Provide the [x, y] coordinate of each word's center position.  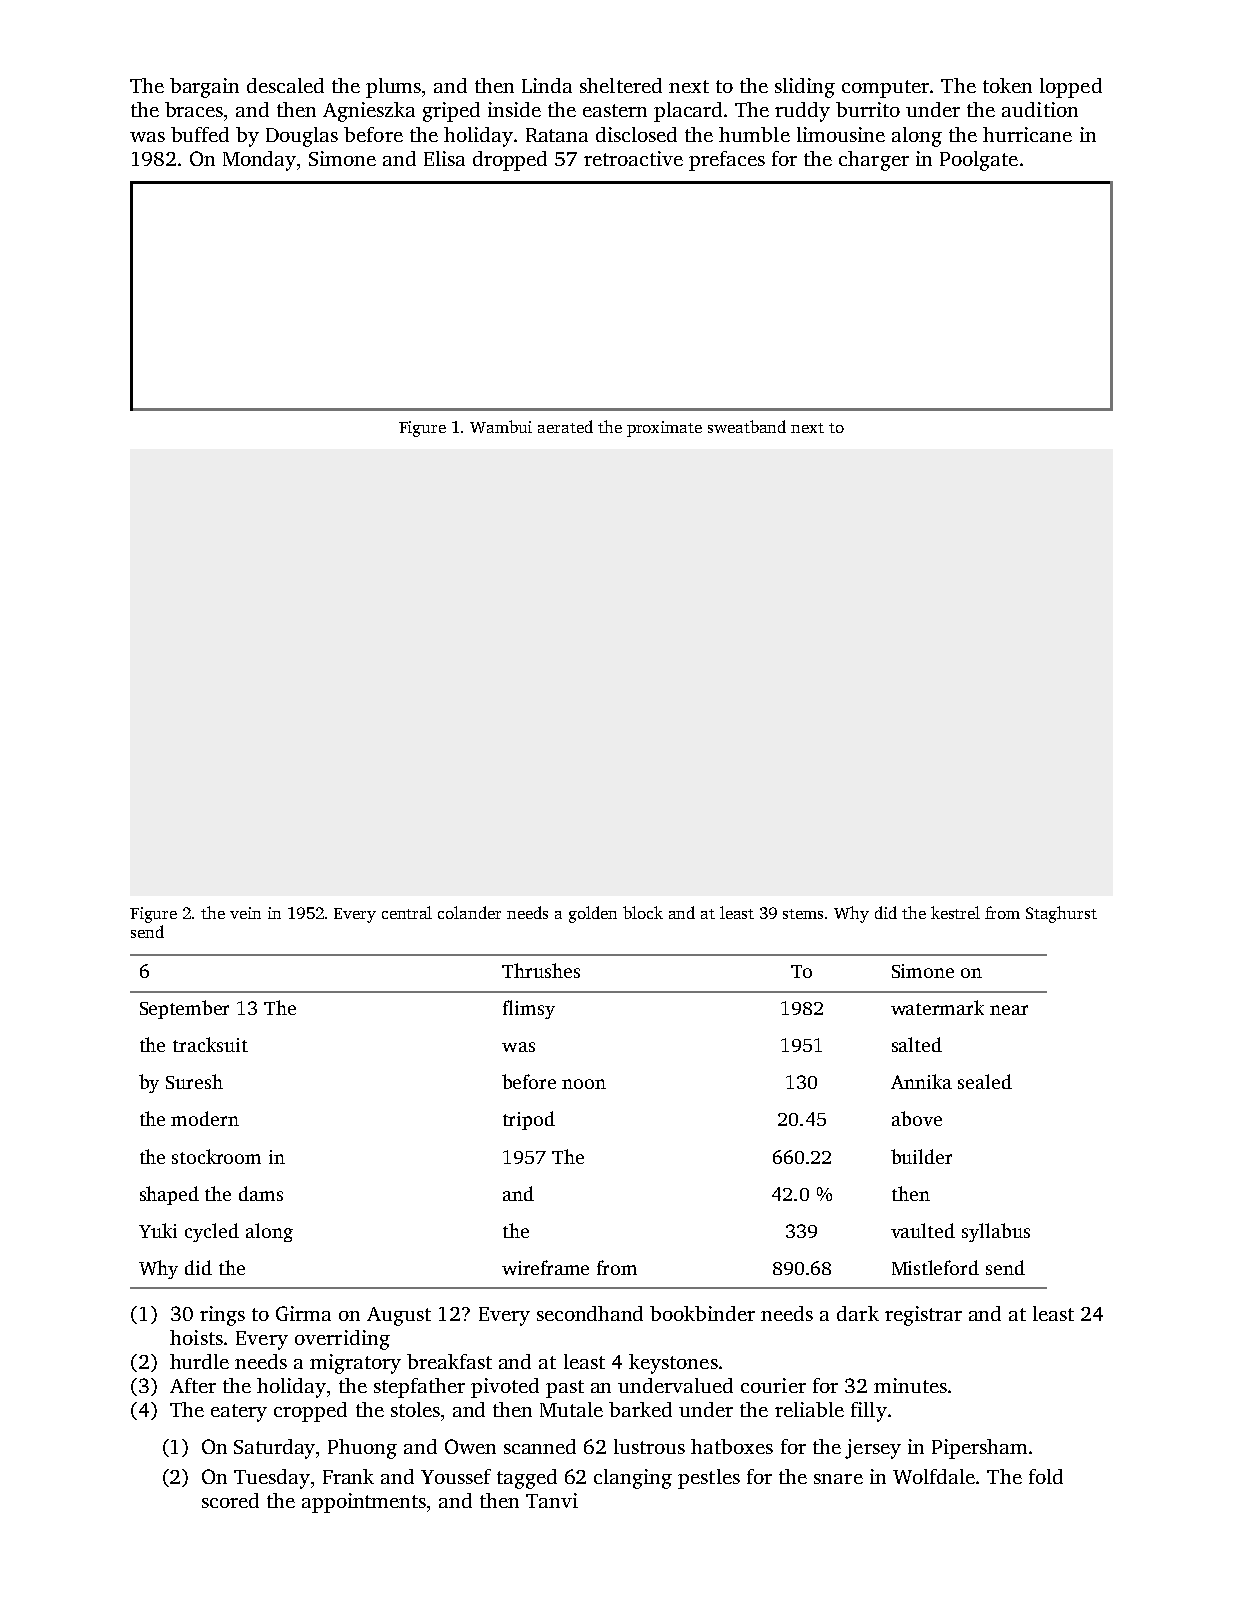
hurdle [199, 1361]
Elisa [444, 158]
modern [205, 1118]
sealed [985, 1081]
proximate [664, 429]
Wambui [501, 426]
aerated [565, 426]
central [407, 912]
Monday [259, 161]
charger [874, 161]
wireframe [545, 1267]
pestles [709, 1479]
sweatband [747, 426]
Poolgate [979, 161]
